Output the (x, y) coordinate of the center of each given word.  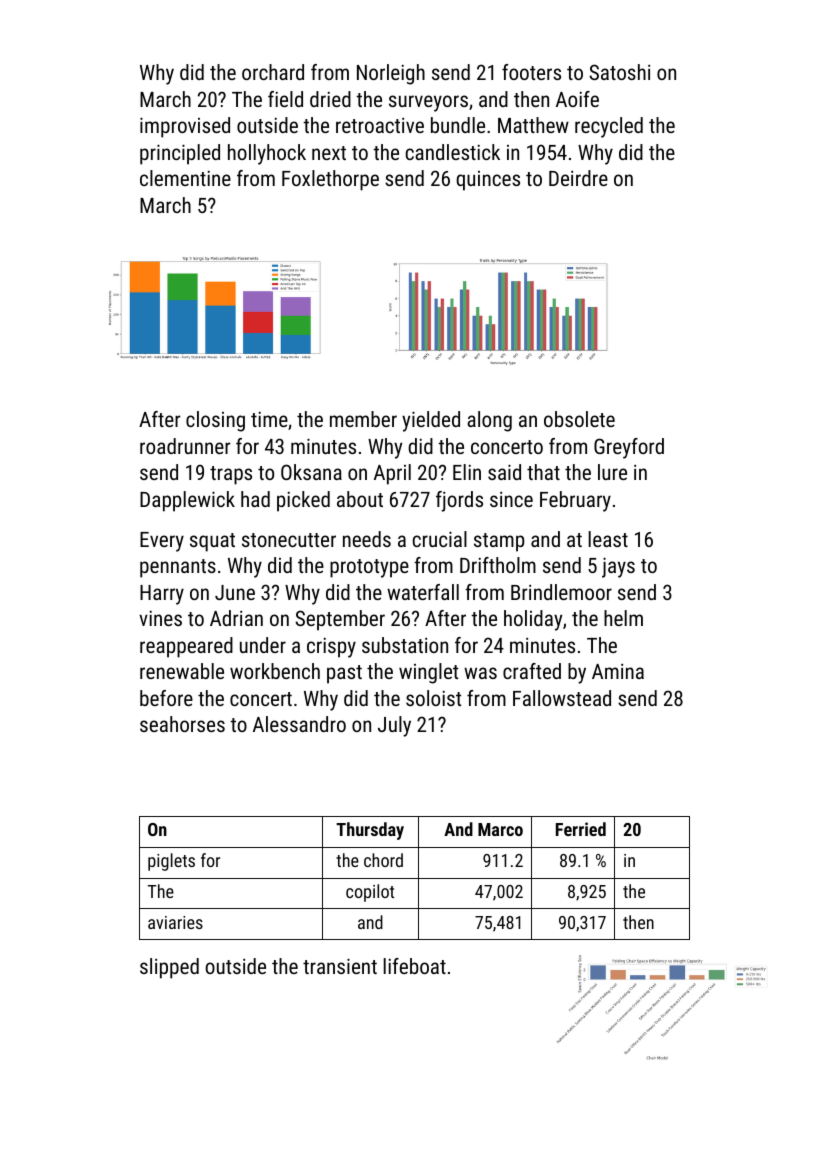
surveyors (428, 103)
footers (531, 72)
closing (215, 421)
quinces (488, 181)
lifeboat (415, 966)
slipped (169, 968)
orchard (273, 72)
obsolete (579, 419)
